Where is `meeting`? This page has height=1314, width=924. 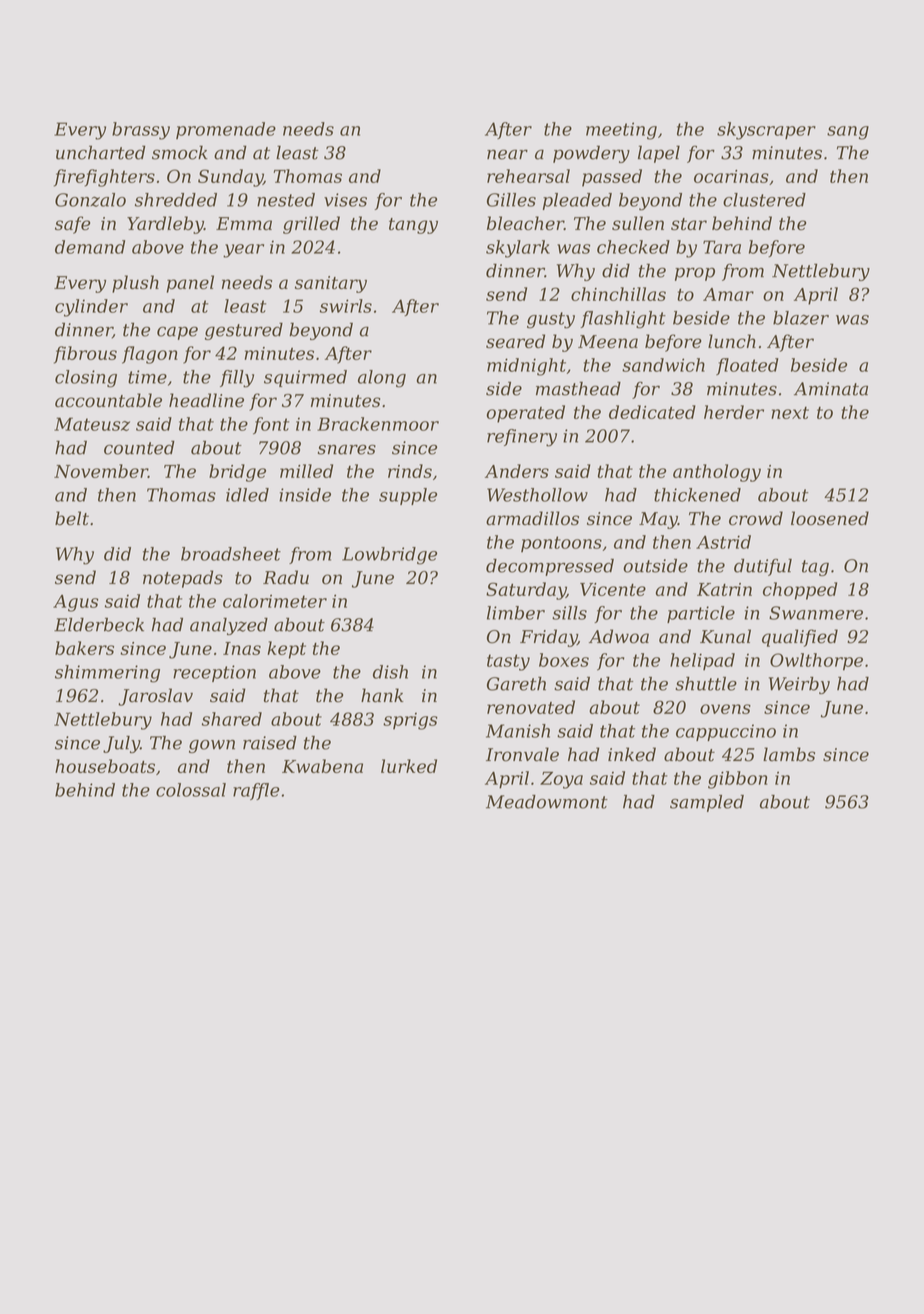 meeting is located at coordinates (621, 131).
